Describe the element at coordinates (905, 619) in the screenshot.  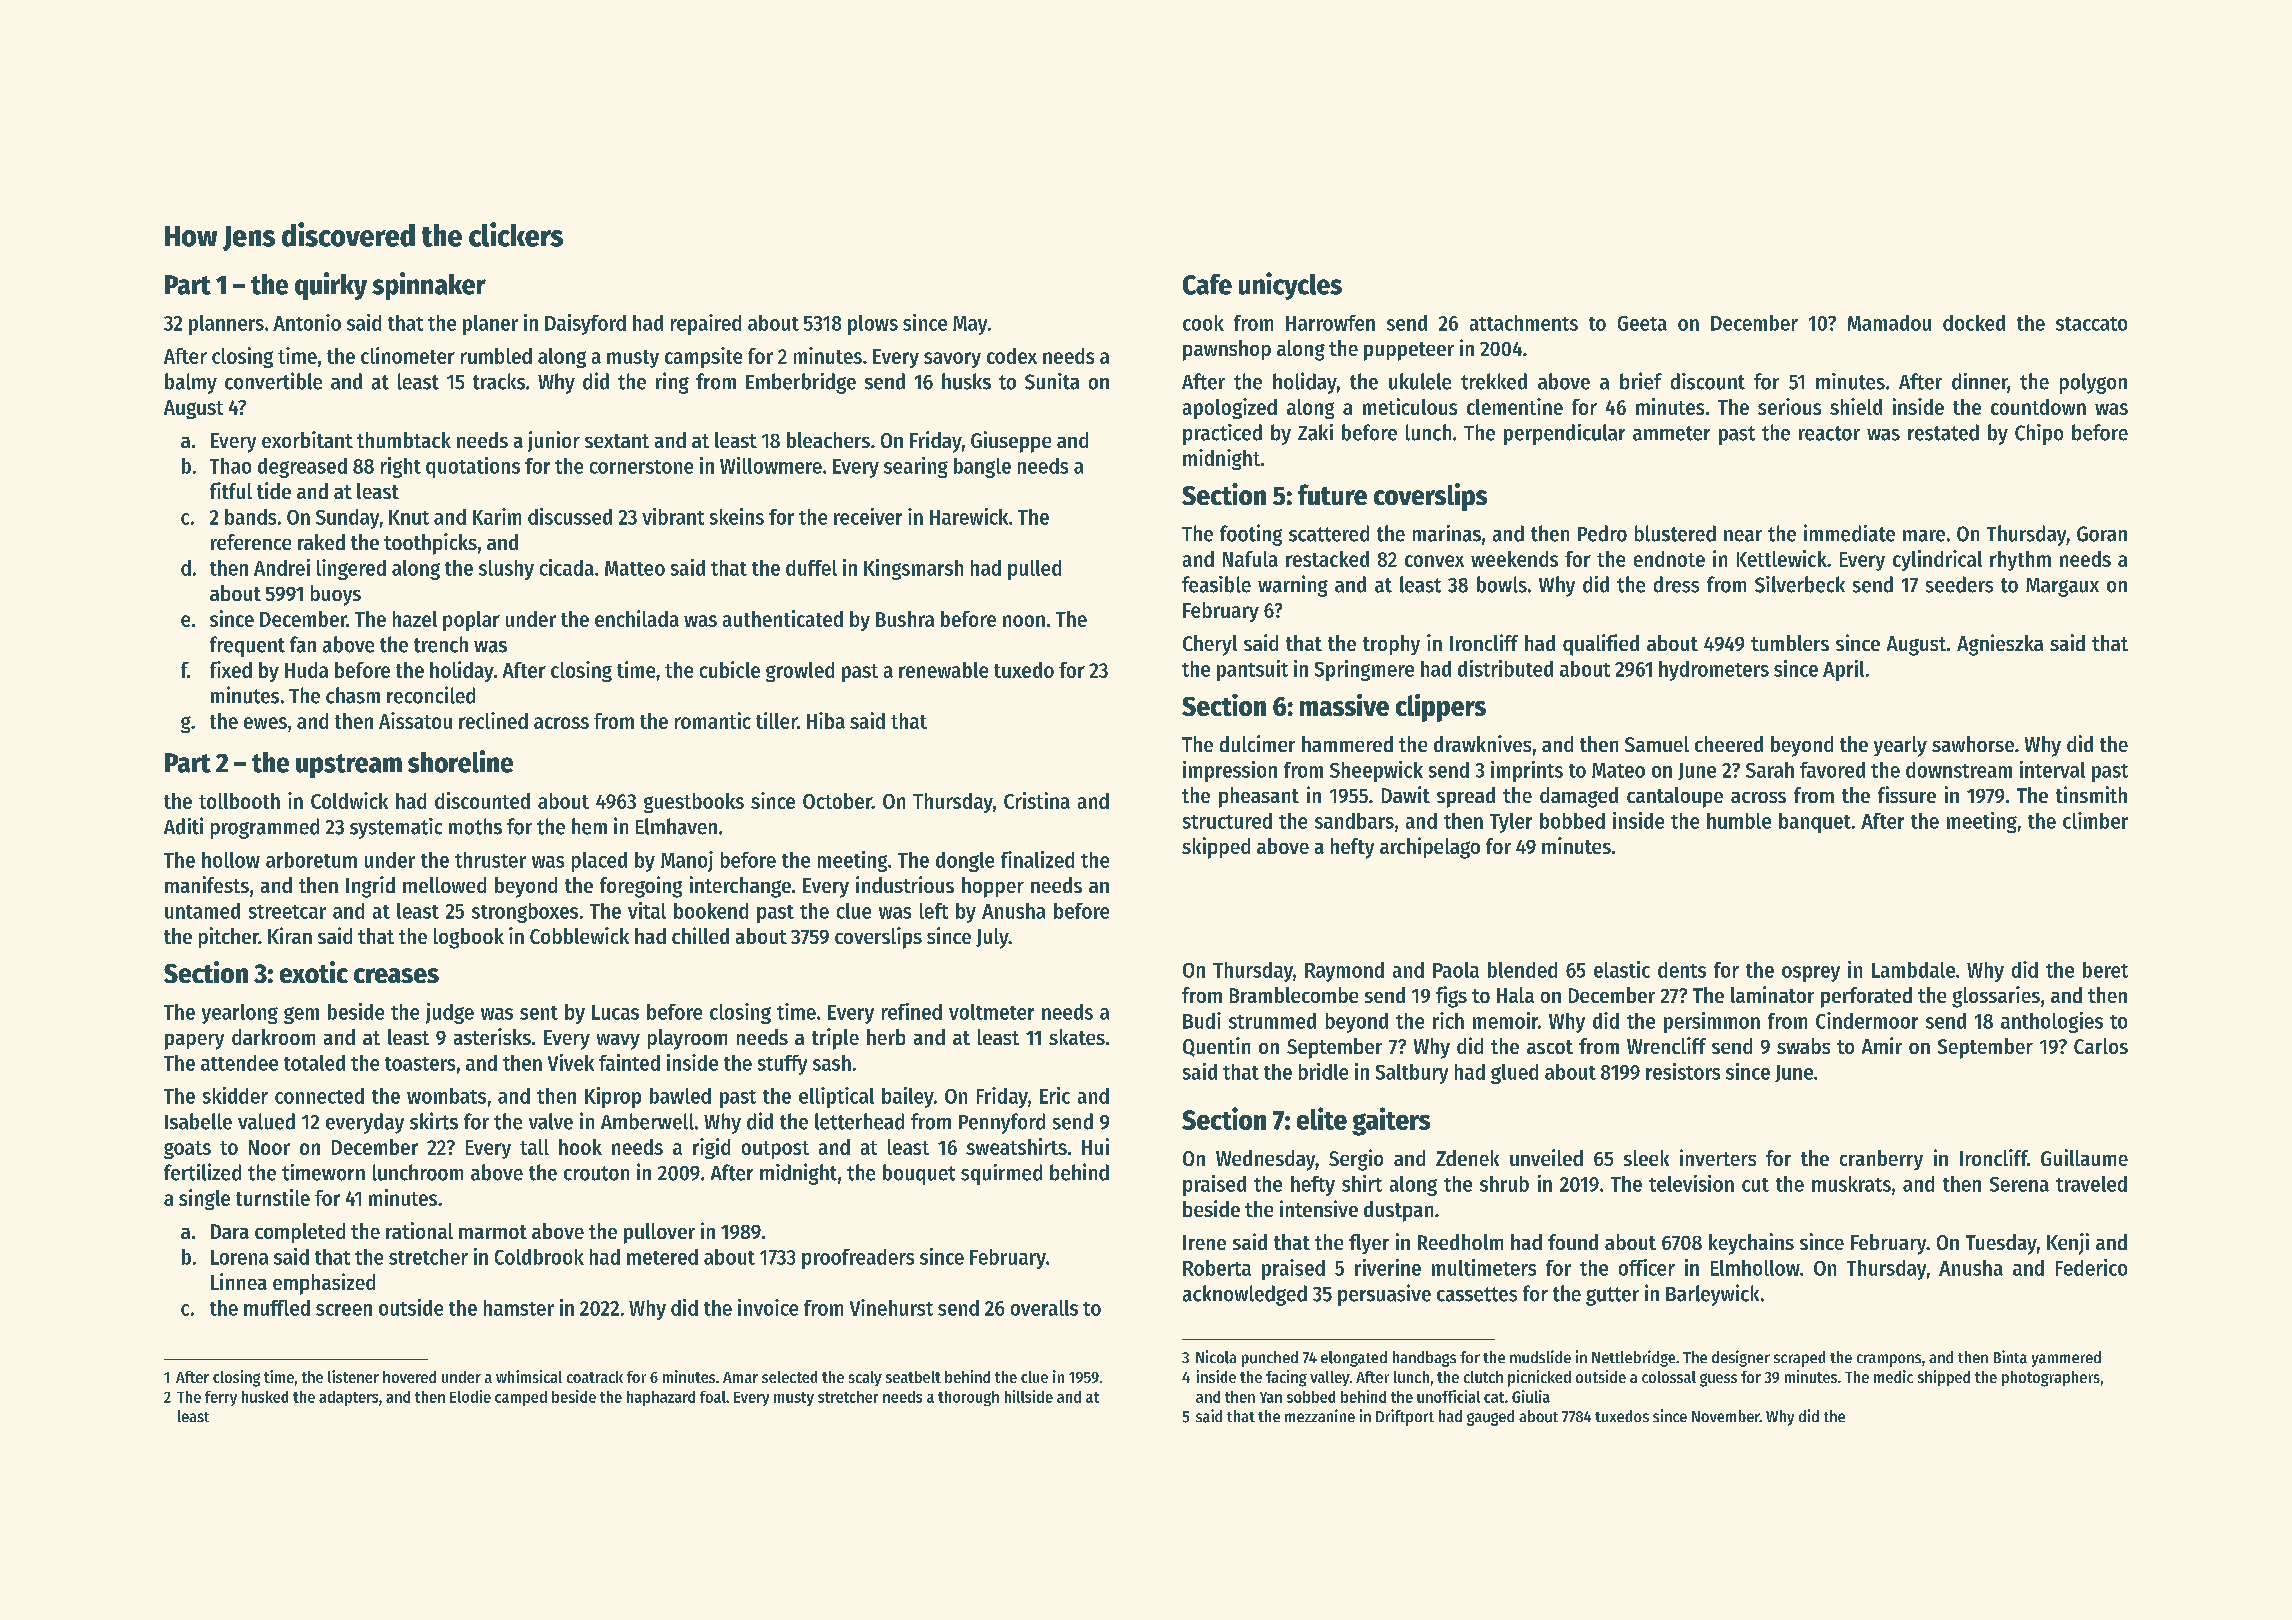
I see `Bushra` at that location.
